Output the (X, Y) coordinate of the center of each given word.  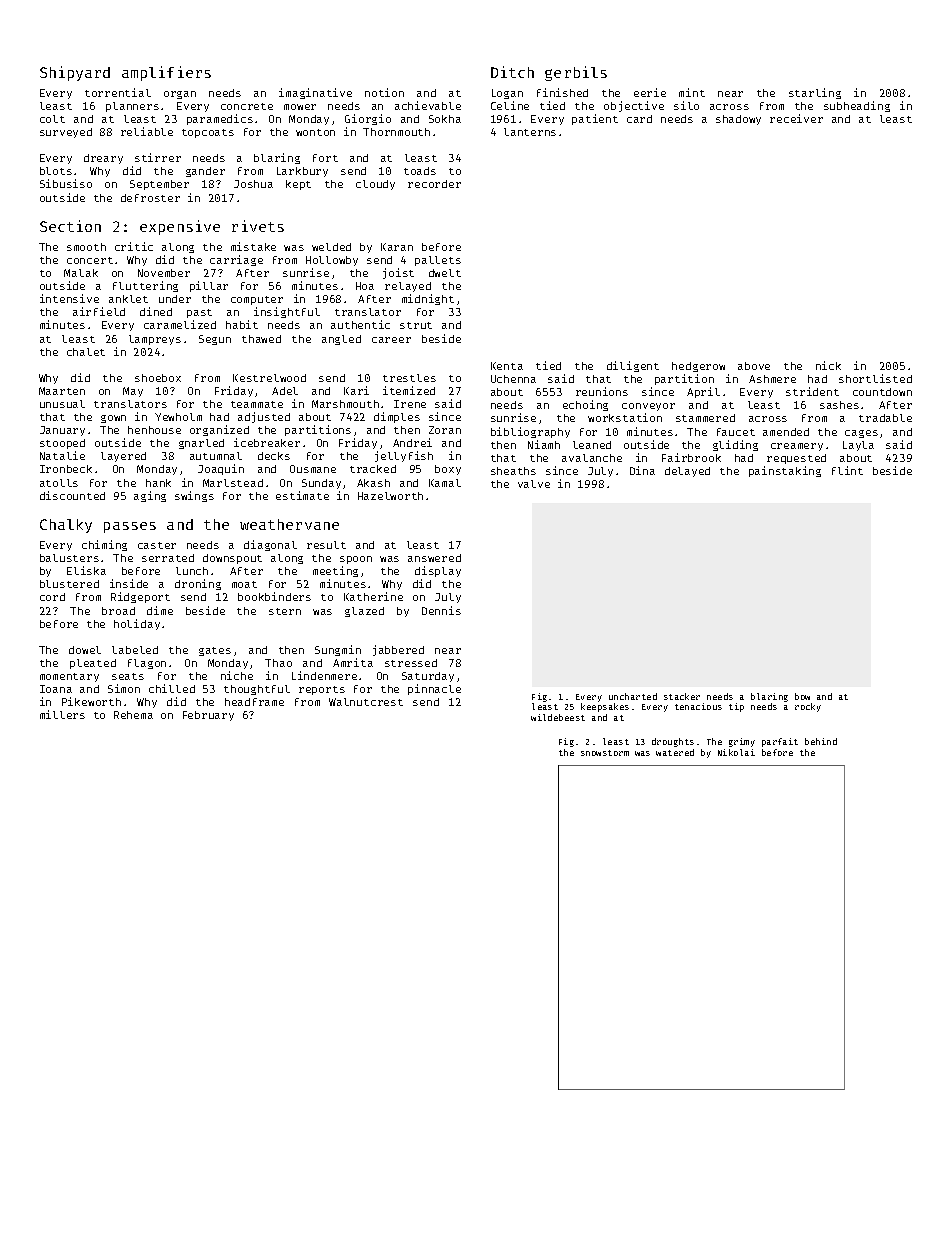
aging (150, 496)
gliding (735, 445)
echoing (585, 405)
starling (815, 93)
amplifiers (166, 73)
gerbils (576, 73)
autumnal (216, 456)
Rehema (133, 715)
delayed (687, 472)
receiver (796, 118)
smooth (86, 247)
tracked (373, 469)
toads (420, 171)
